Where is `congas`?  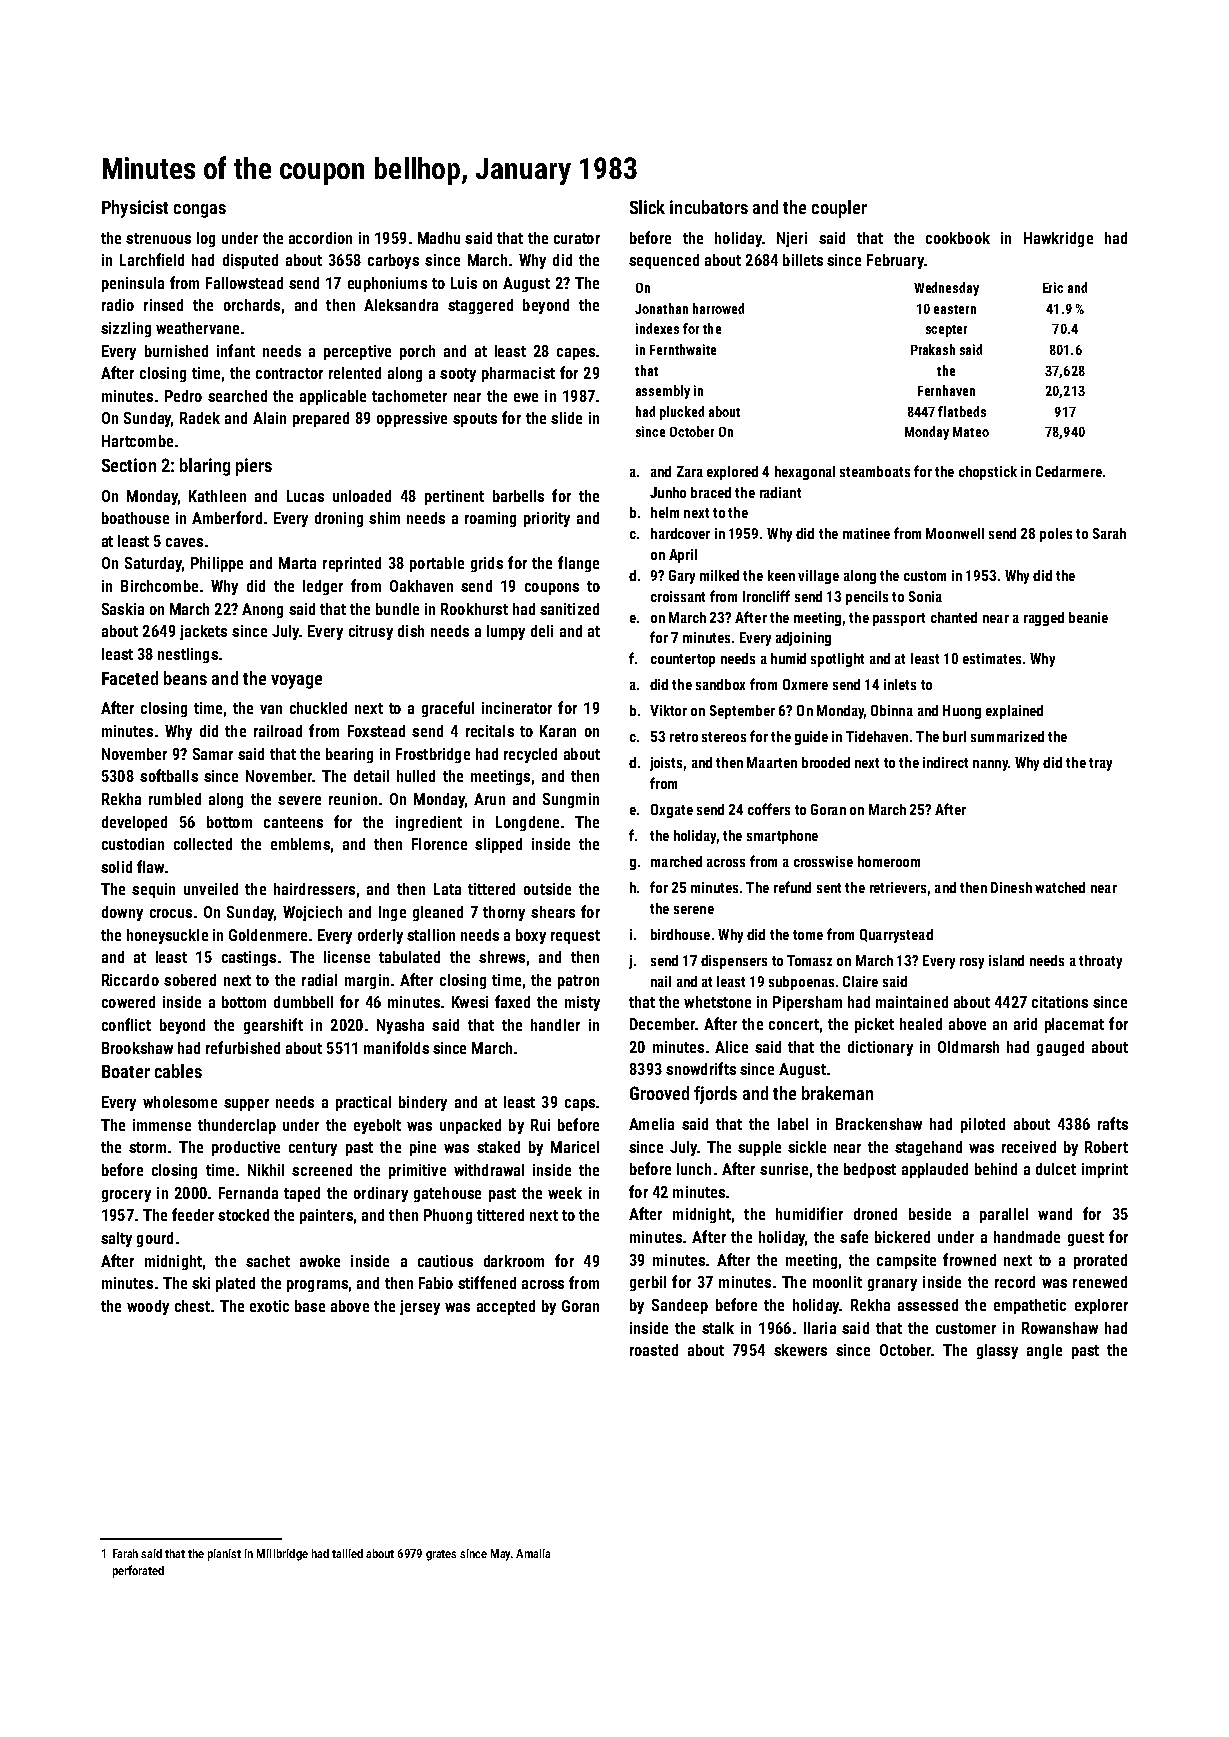 congas is located at coordinates (200, 211).
